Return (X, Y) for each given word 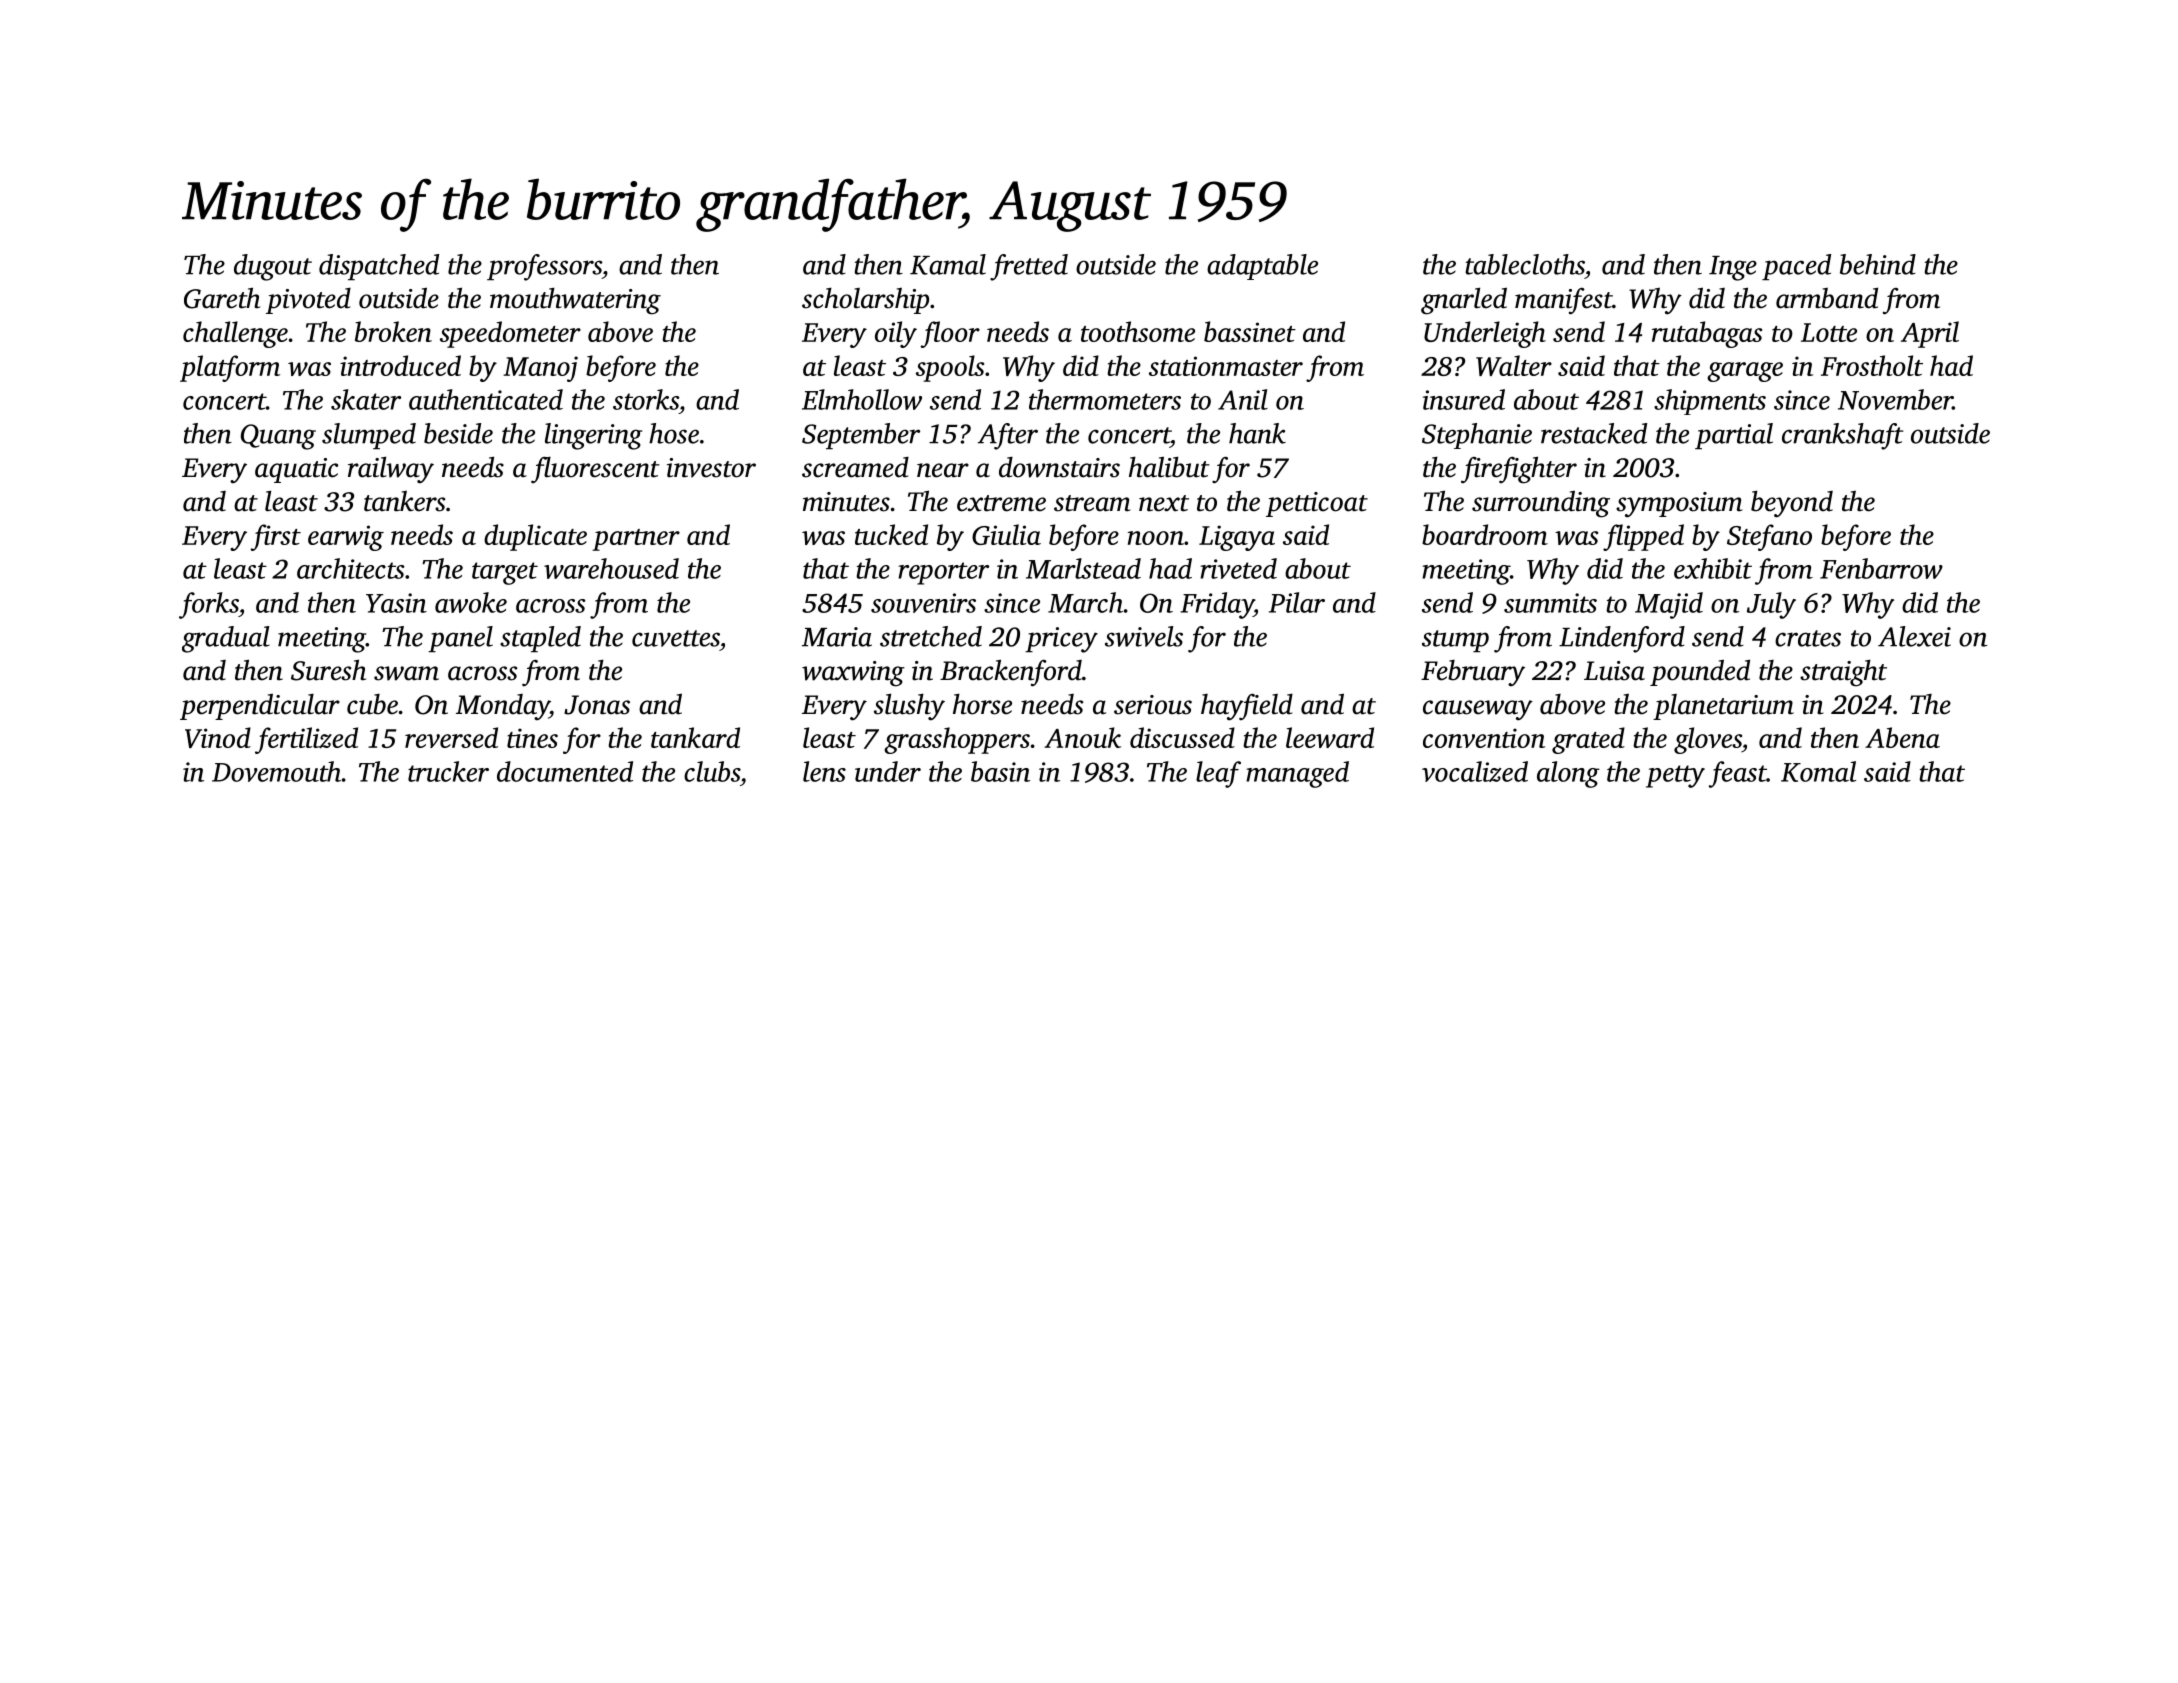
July (1771, 605)
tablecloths (1525, 264)
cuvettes (676, 638)
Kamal (948, 264)
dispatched (379, 267)
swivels (1144, 636)
